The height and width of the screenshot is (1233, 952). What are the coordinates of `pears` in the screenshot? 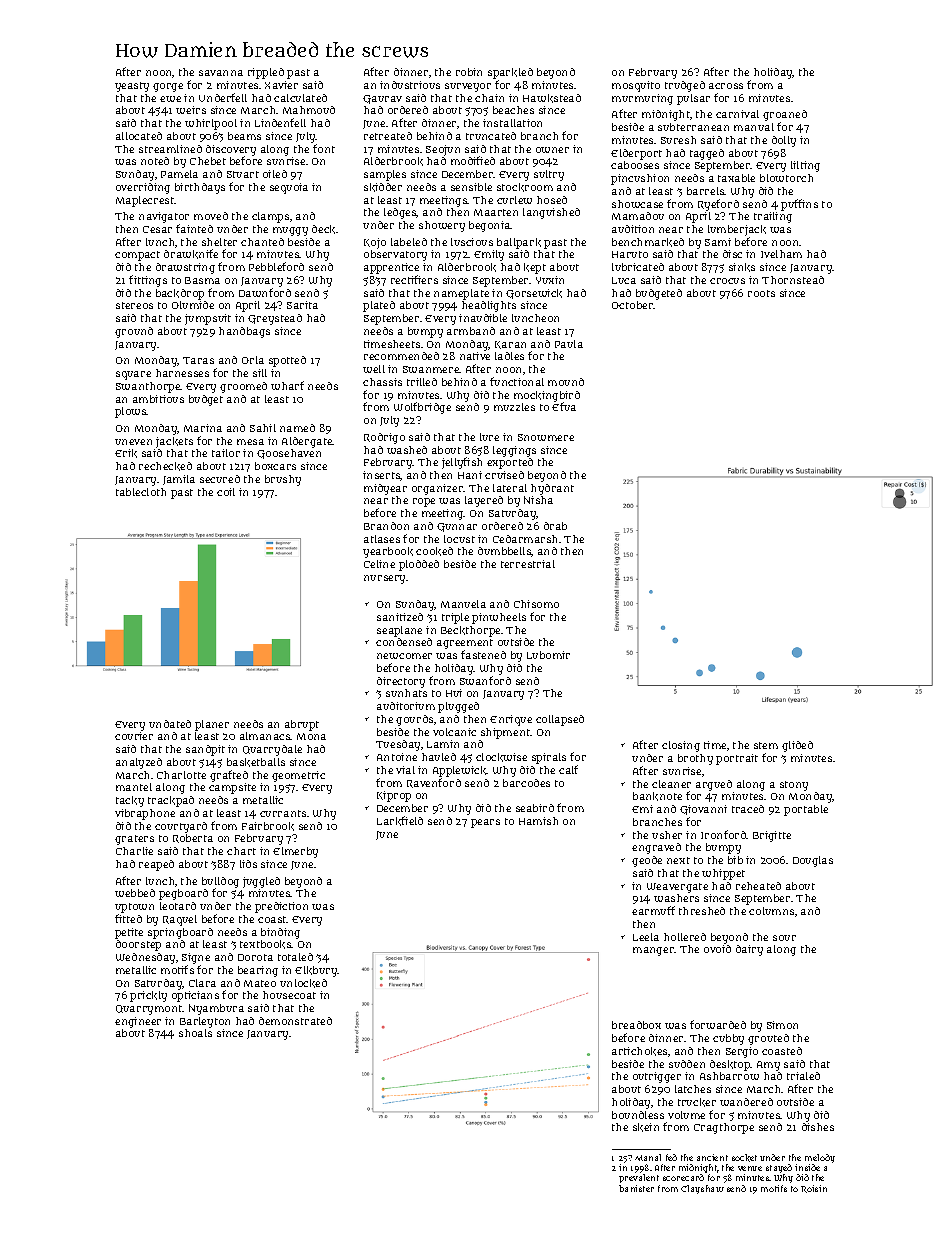 It's located at (485, 823).
